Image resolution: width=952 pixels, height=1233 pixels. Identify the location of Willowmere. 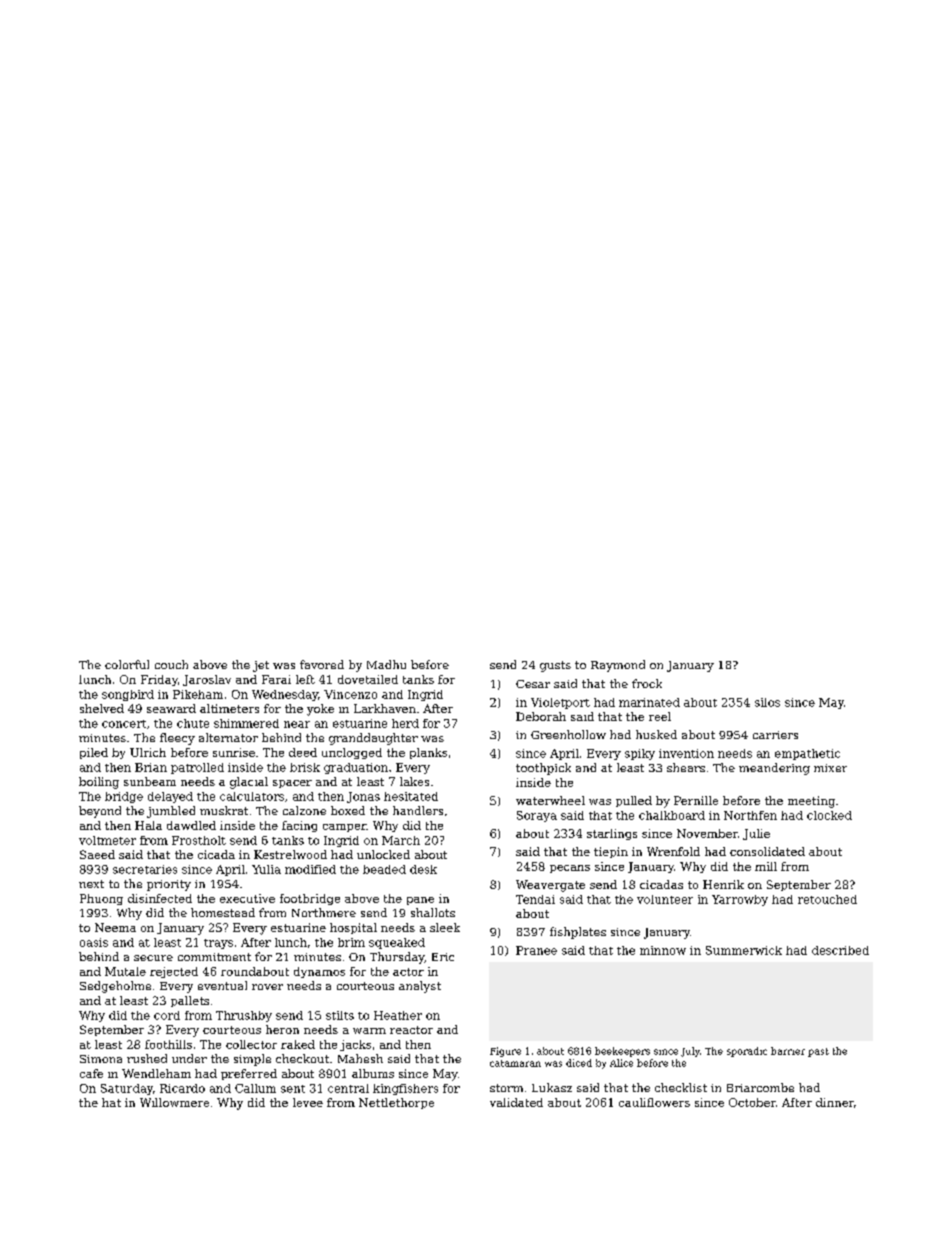
(174, 1102).
